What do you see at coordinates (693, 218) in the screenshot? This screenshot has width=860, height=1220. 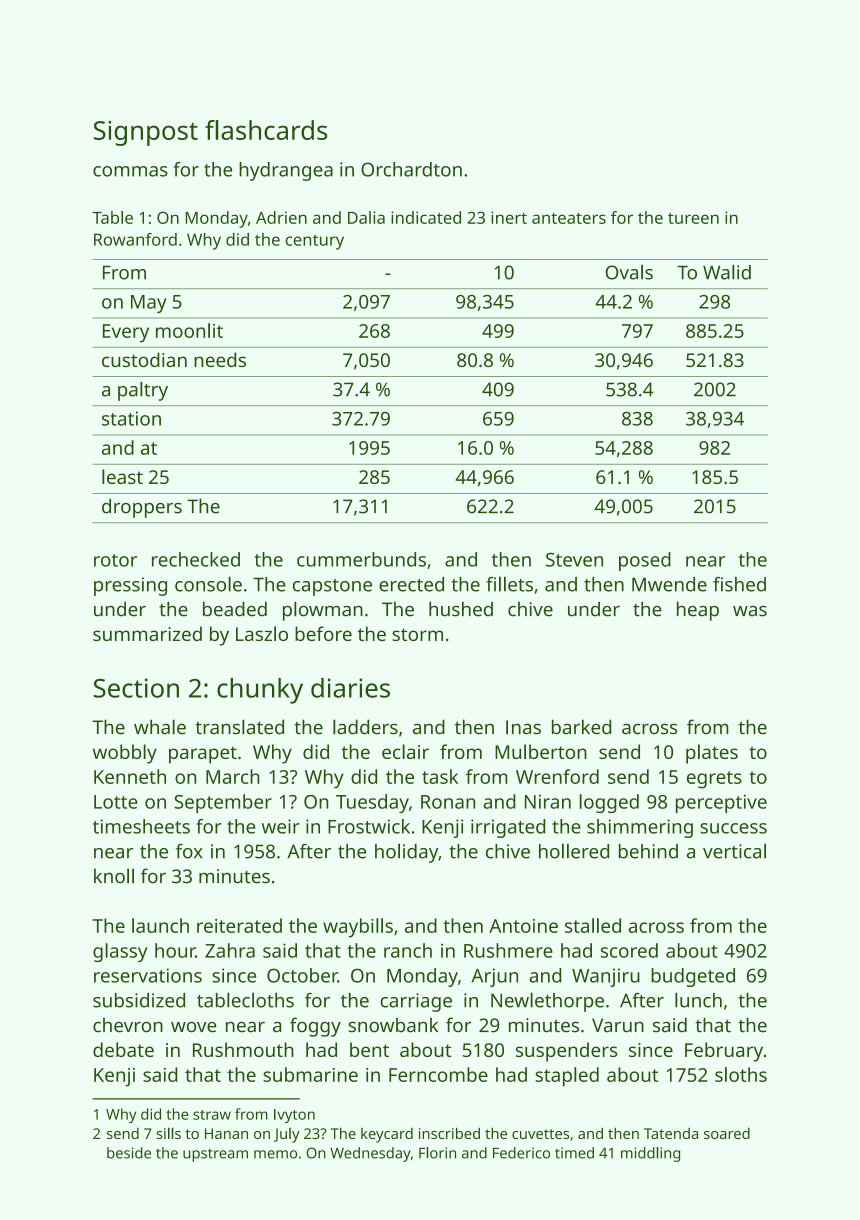 I see `tureen` at bounding box center [693, 218].
